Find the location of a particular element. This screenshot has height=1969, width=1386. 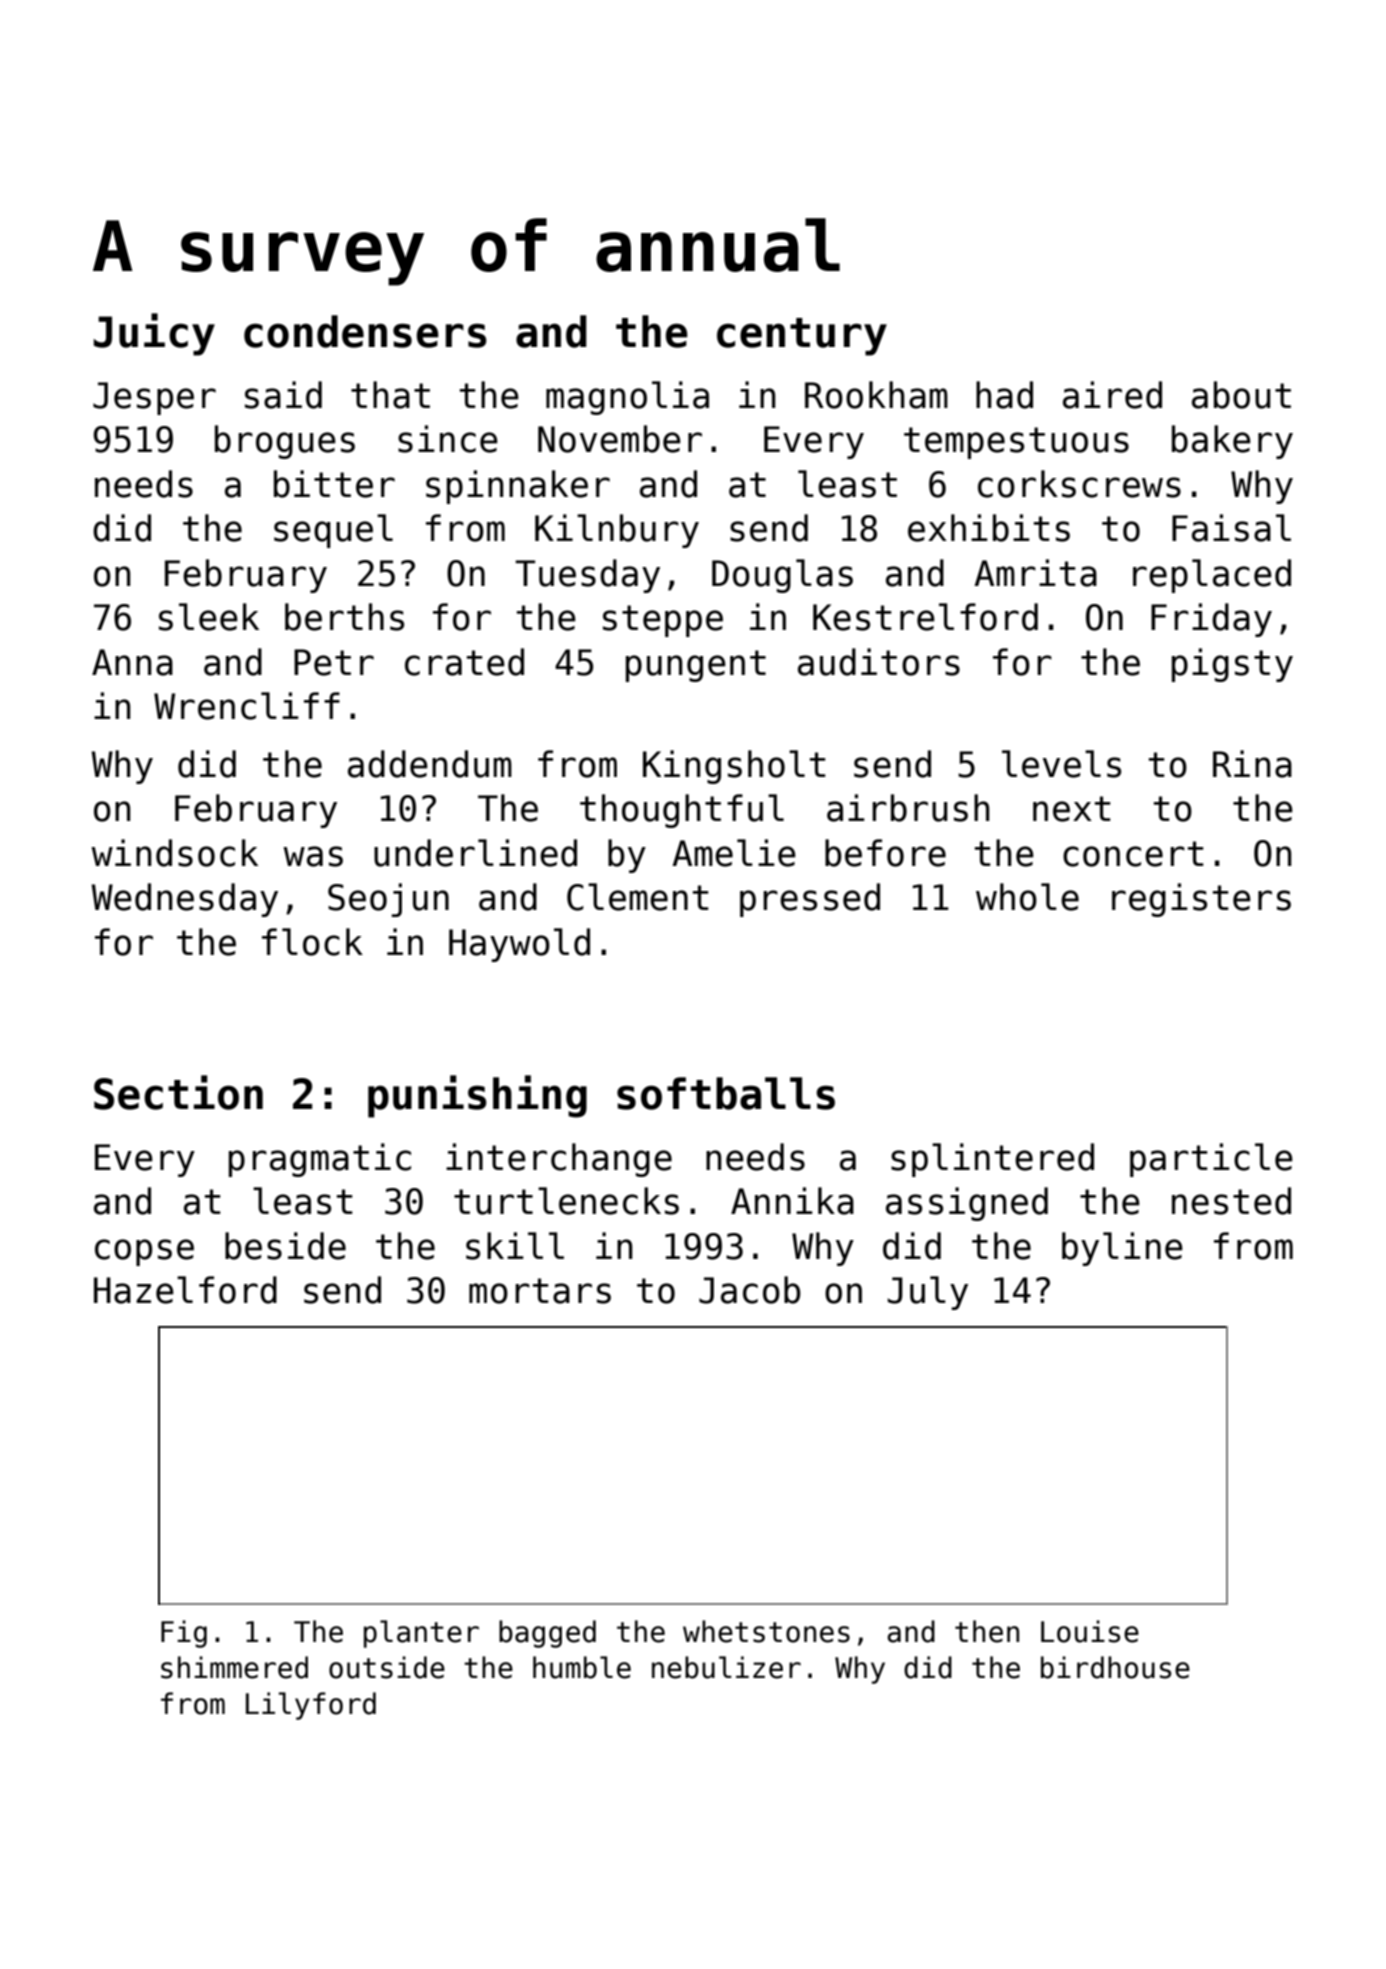

pressed is located at coordinates (810, 900).
